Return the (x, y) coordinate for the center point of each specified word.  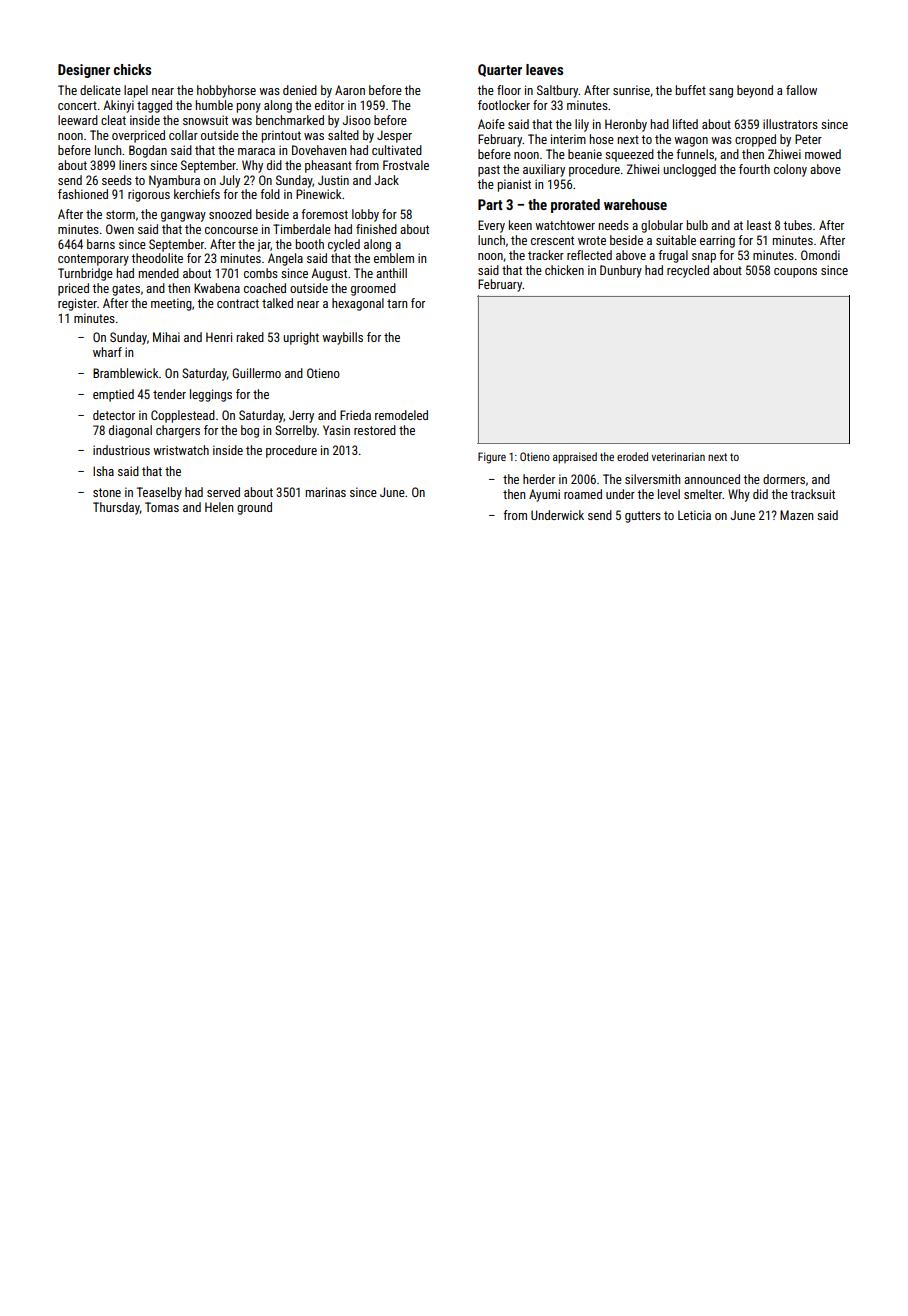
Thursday (116, 508)
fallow (801, 90)
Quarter (500, 70)
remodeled (401, 415)
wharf (107, 352)
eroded (632, 456)
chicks (132, 69)
